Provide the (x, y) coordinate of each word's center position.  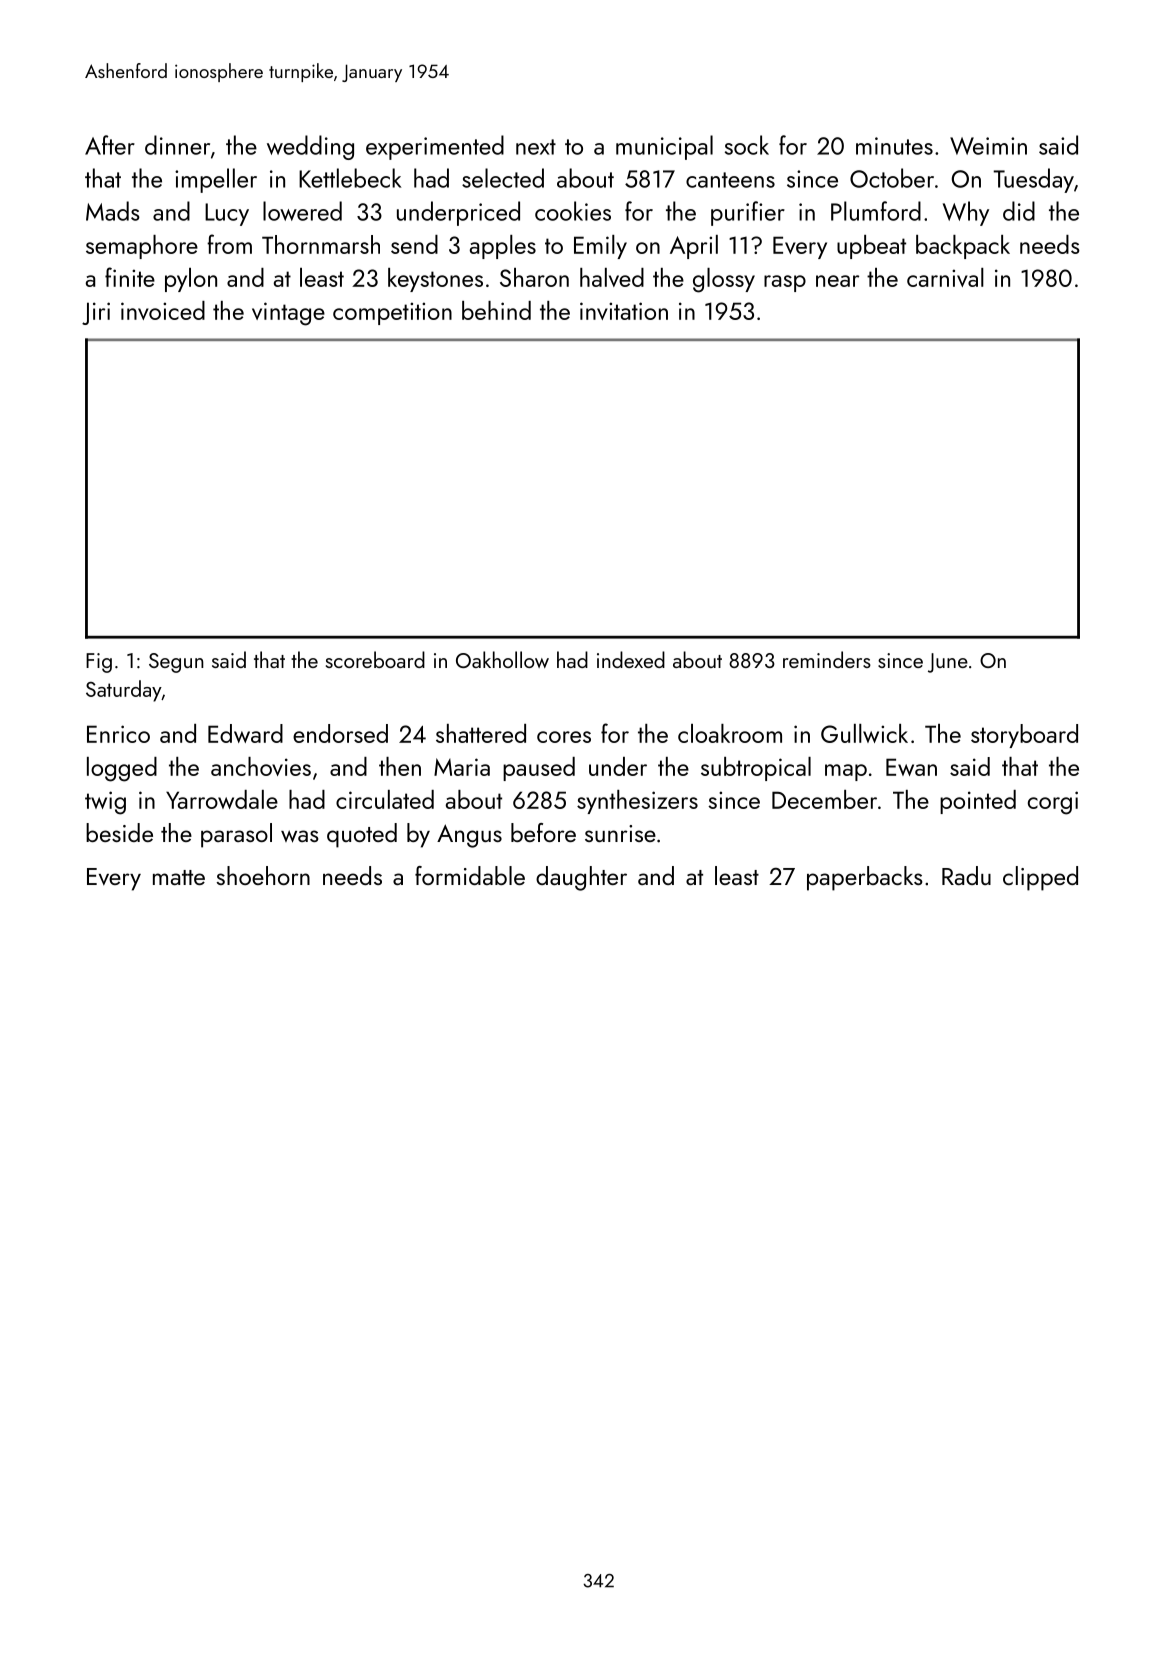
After (110, 145)
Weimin (988, 146)
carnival (945, 277)
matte (179, 877)
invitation (624, 311)
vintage (288, 314)
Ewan (911, 767)
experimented (435, 147)
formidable (470, 875)
